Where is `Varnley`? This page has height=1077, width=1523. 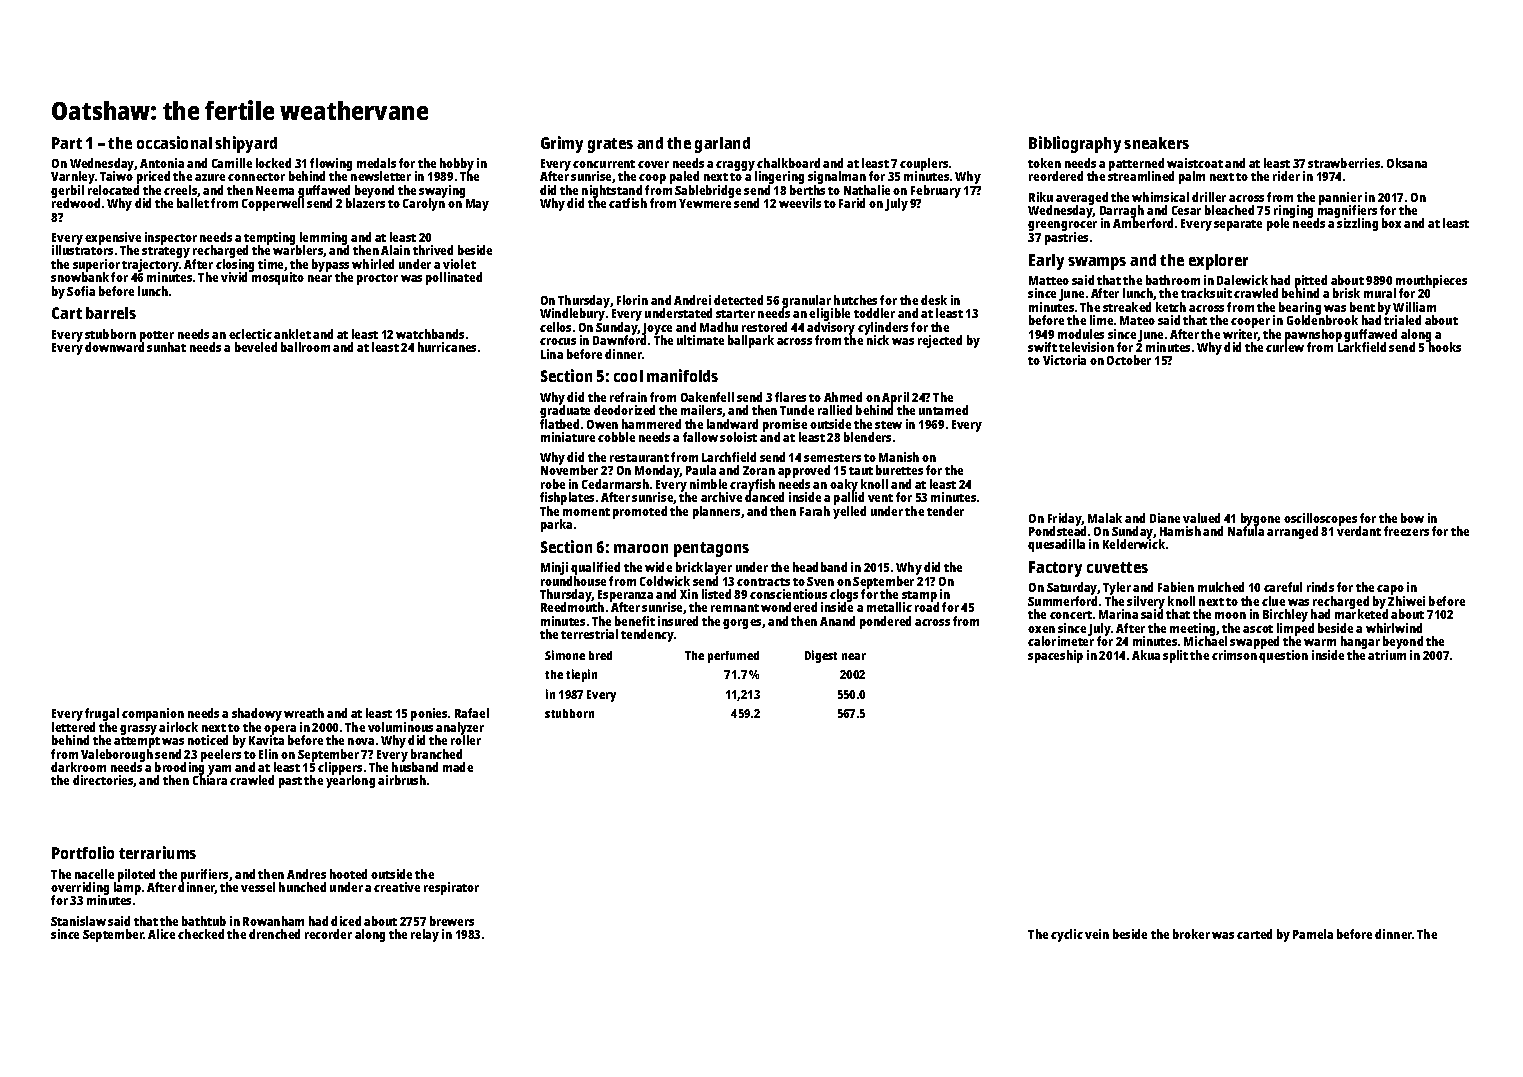
Varnley is located at coordinates (73, 177).
